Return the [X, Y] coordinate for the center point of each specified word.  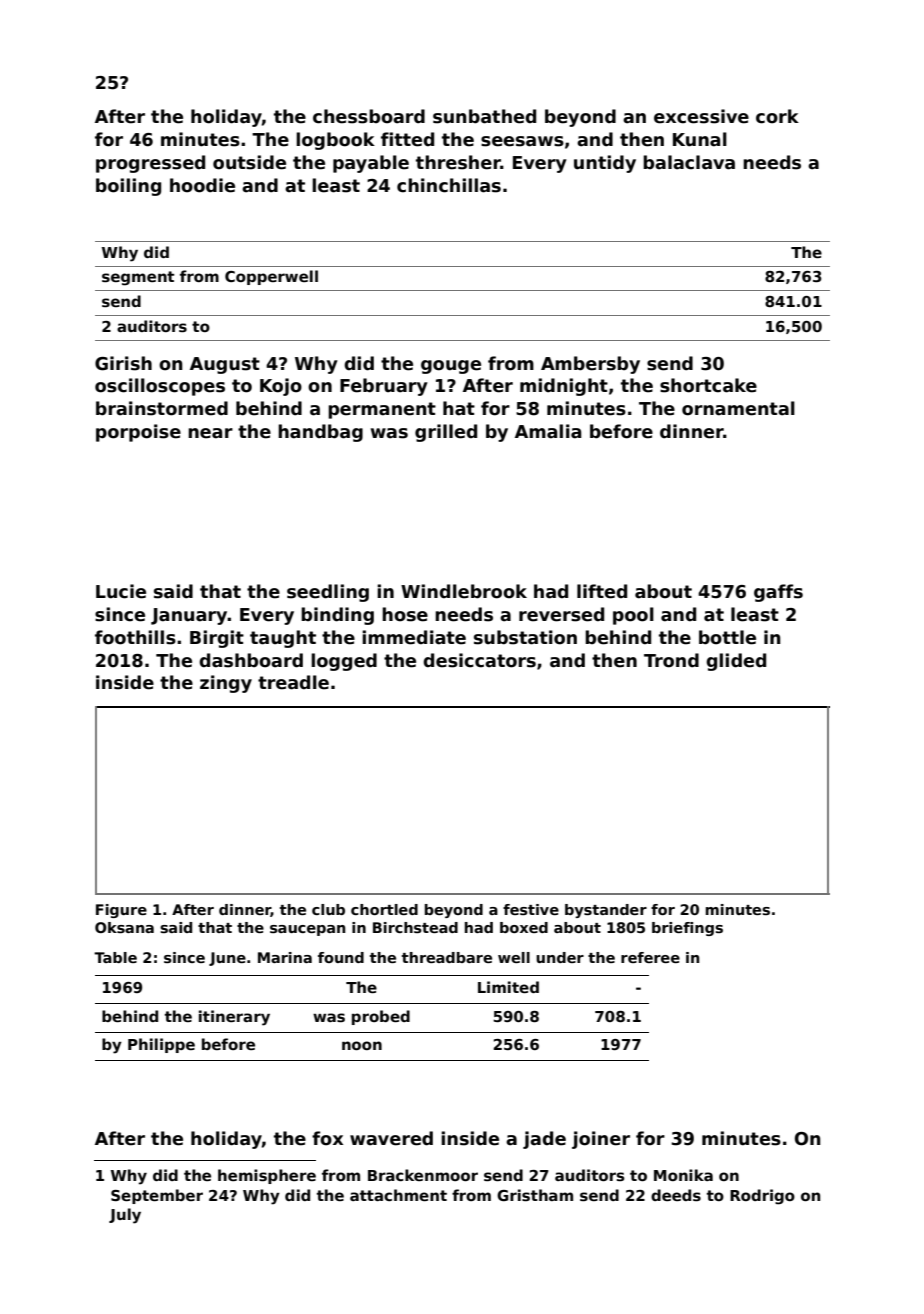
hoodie [202, 185]
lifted [602, 591]
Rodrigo [762, 1197]
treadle [293, 682]
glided [736, 662]
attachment [398, 1195]
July [125, 1216]
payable [371, 164]
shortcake [708, 385]
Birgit [217, 639]
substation [525, 637]
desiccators [479, 660]
